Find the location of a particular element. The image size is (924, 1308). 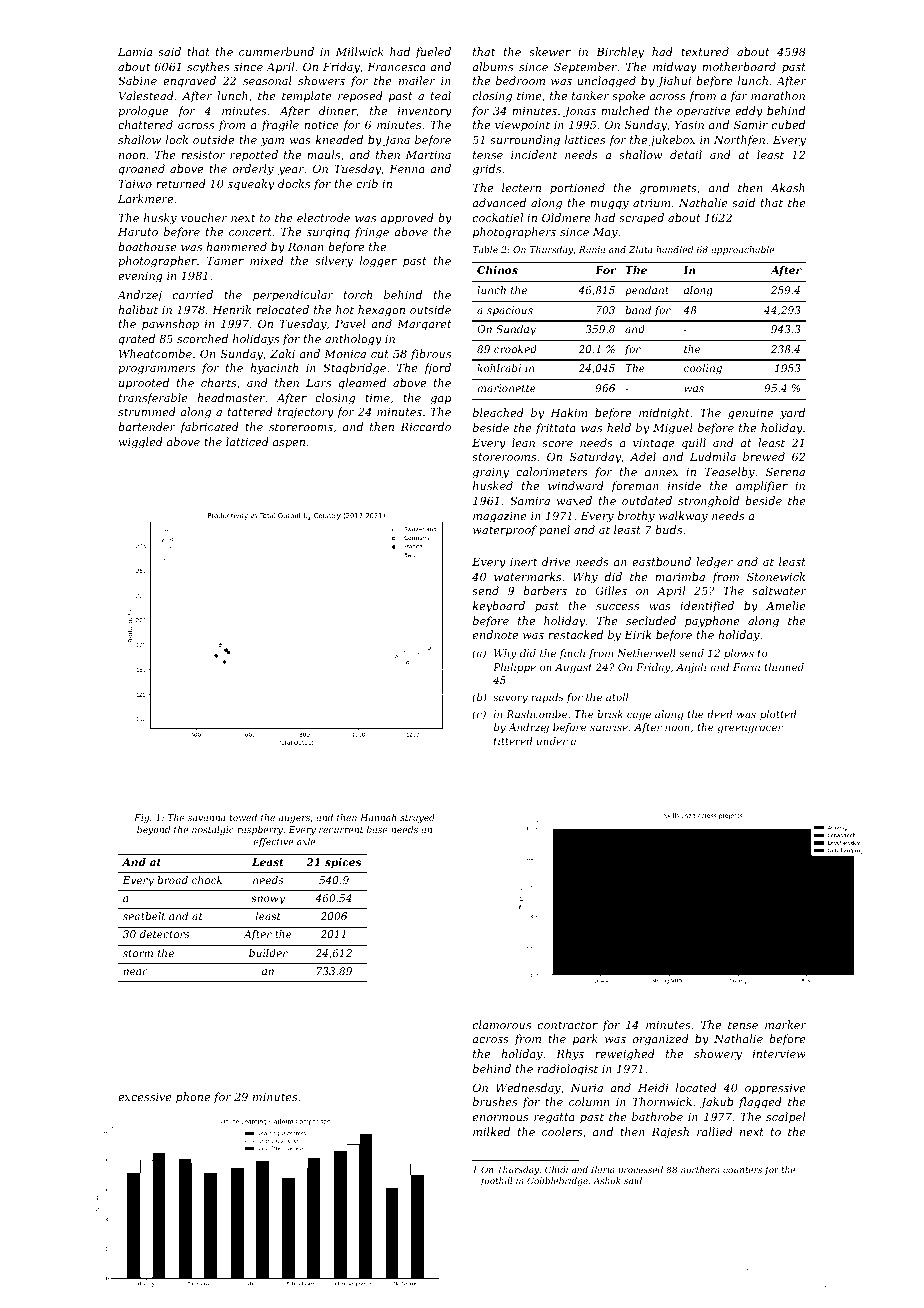

textured is located at coordinates (705, 51).
